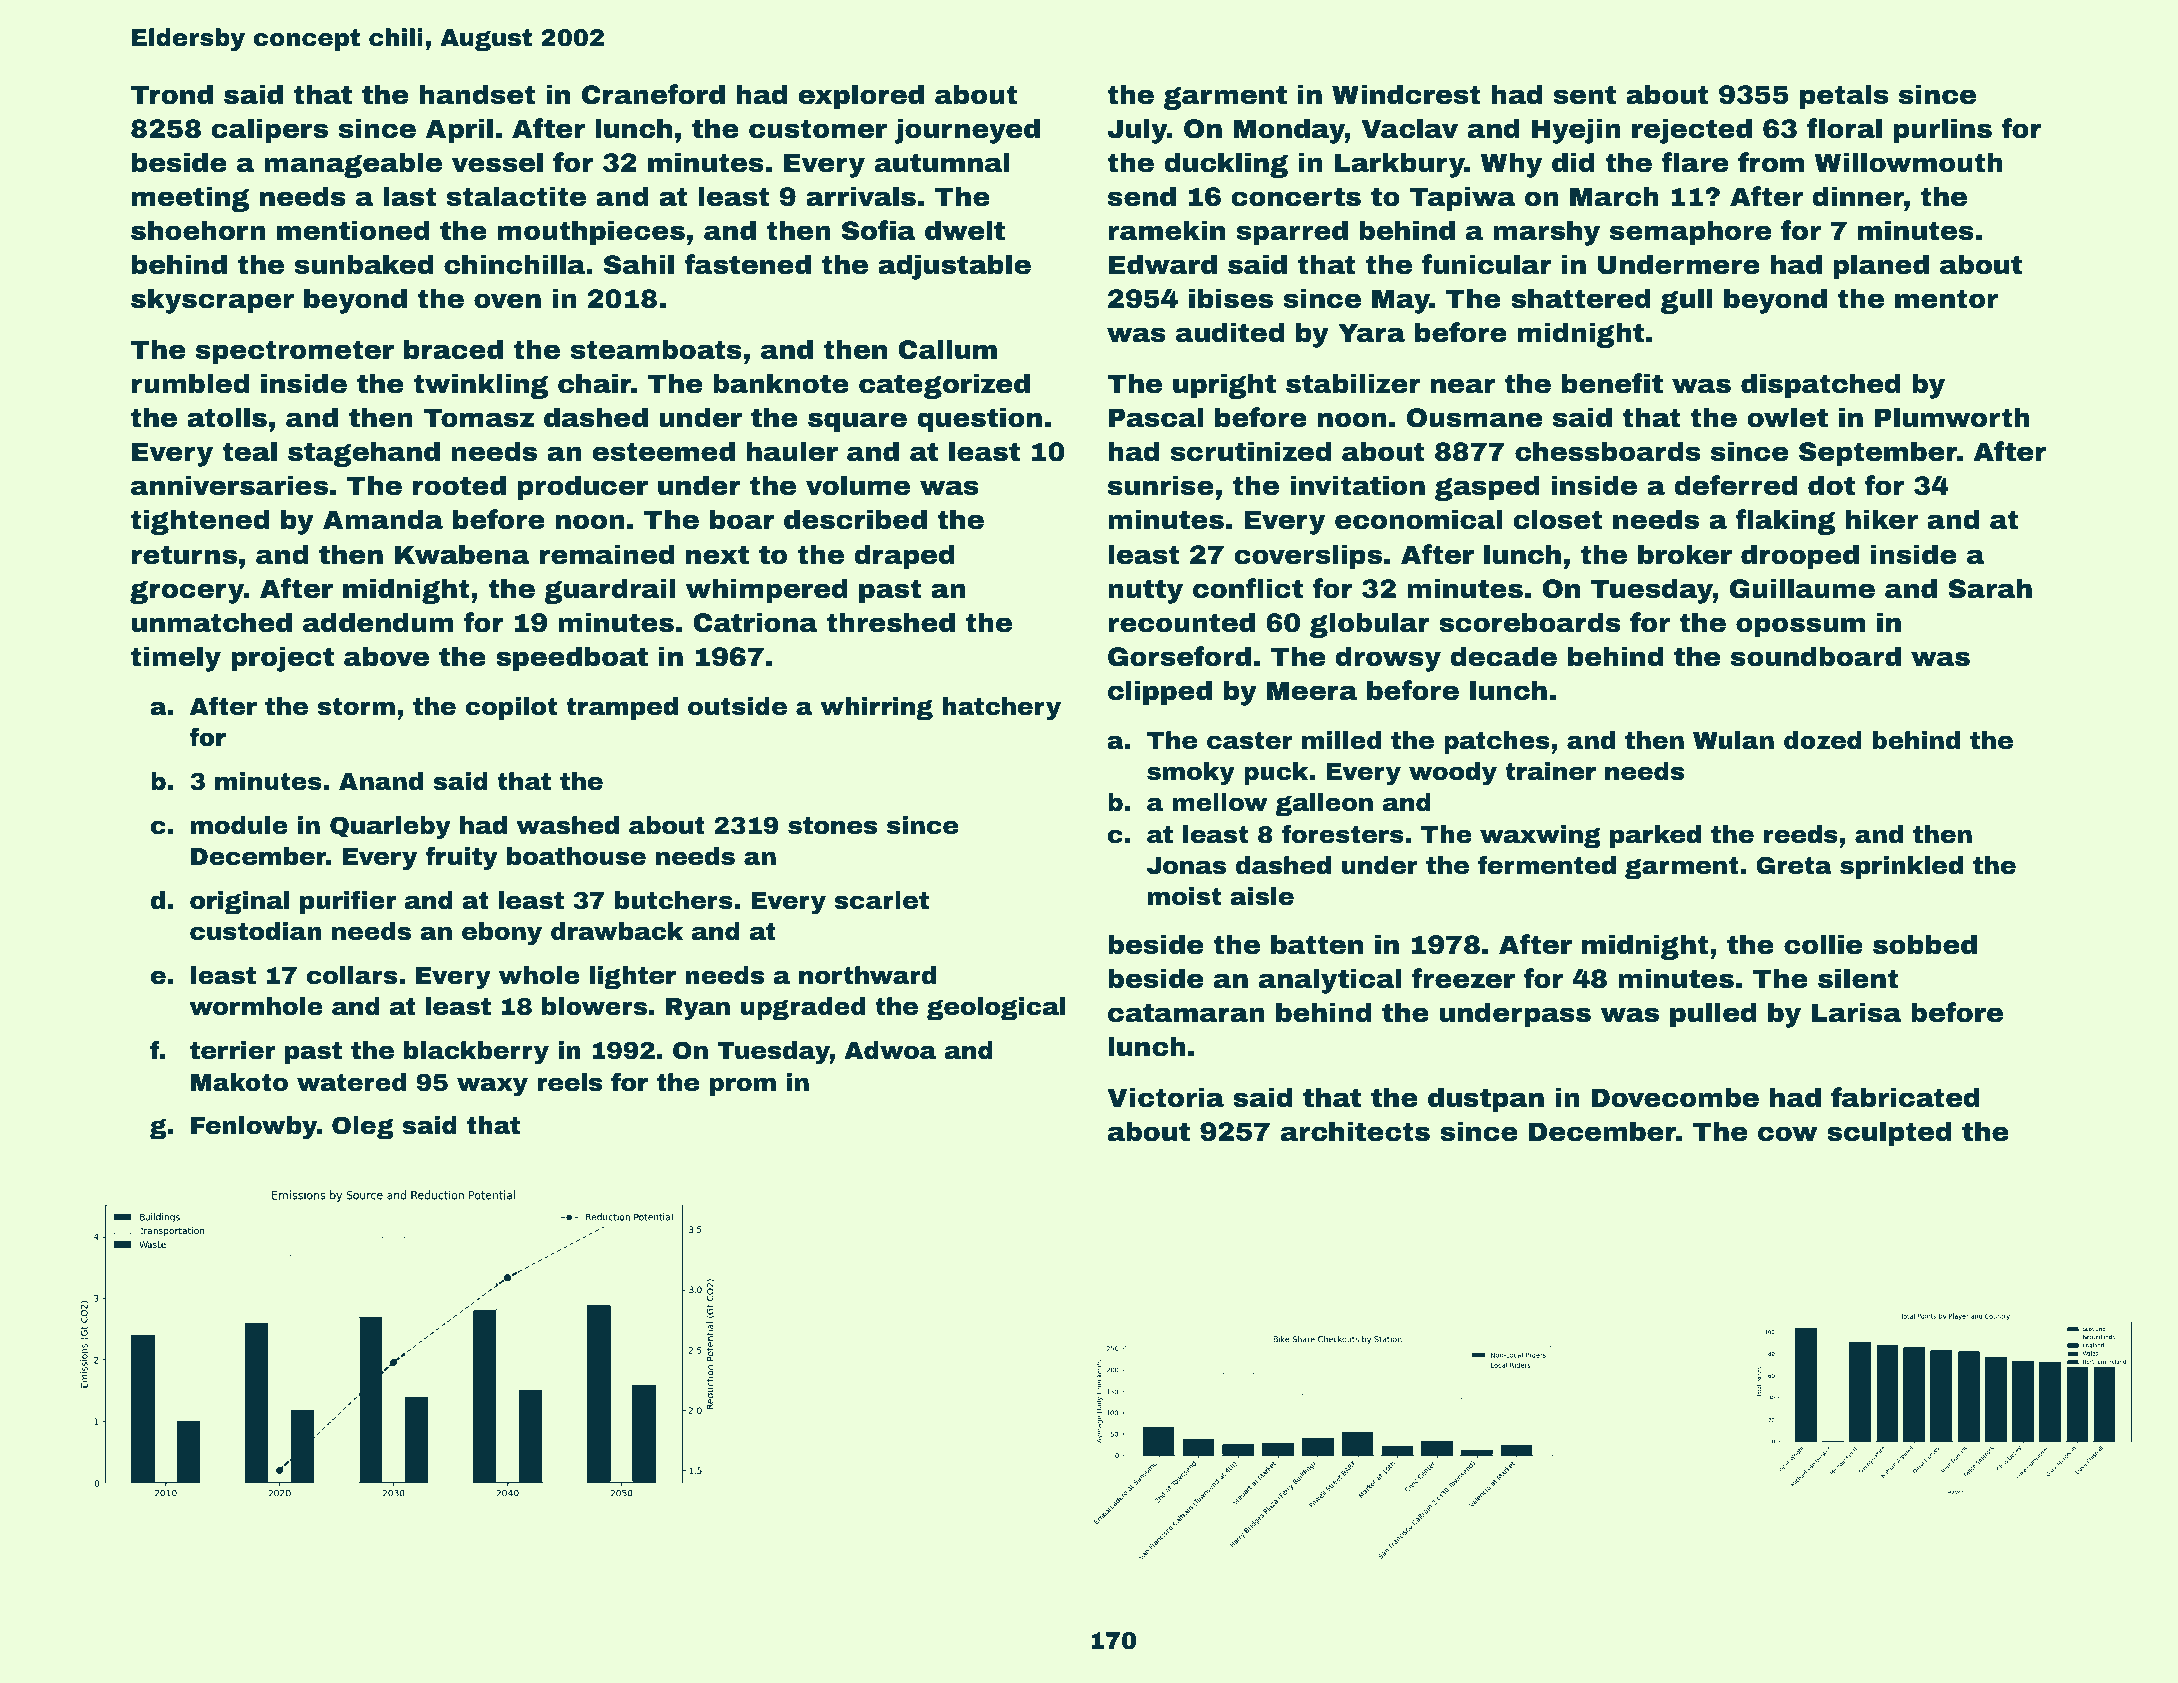 The width and height of the screenshot is (2178, 1683). Describe the element at coordinates (497, 162) in the screenshot. I see `vessel` at that location.
